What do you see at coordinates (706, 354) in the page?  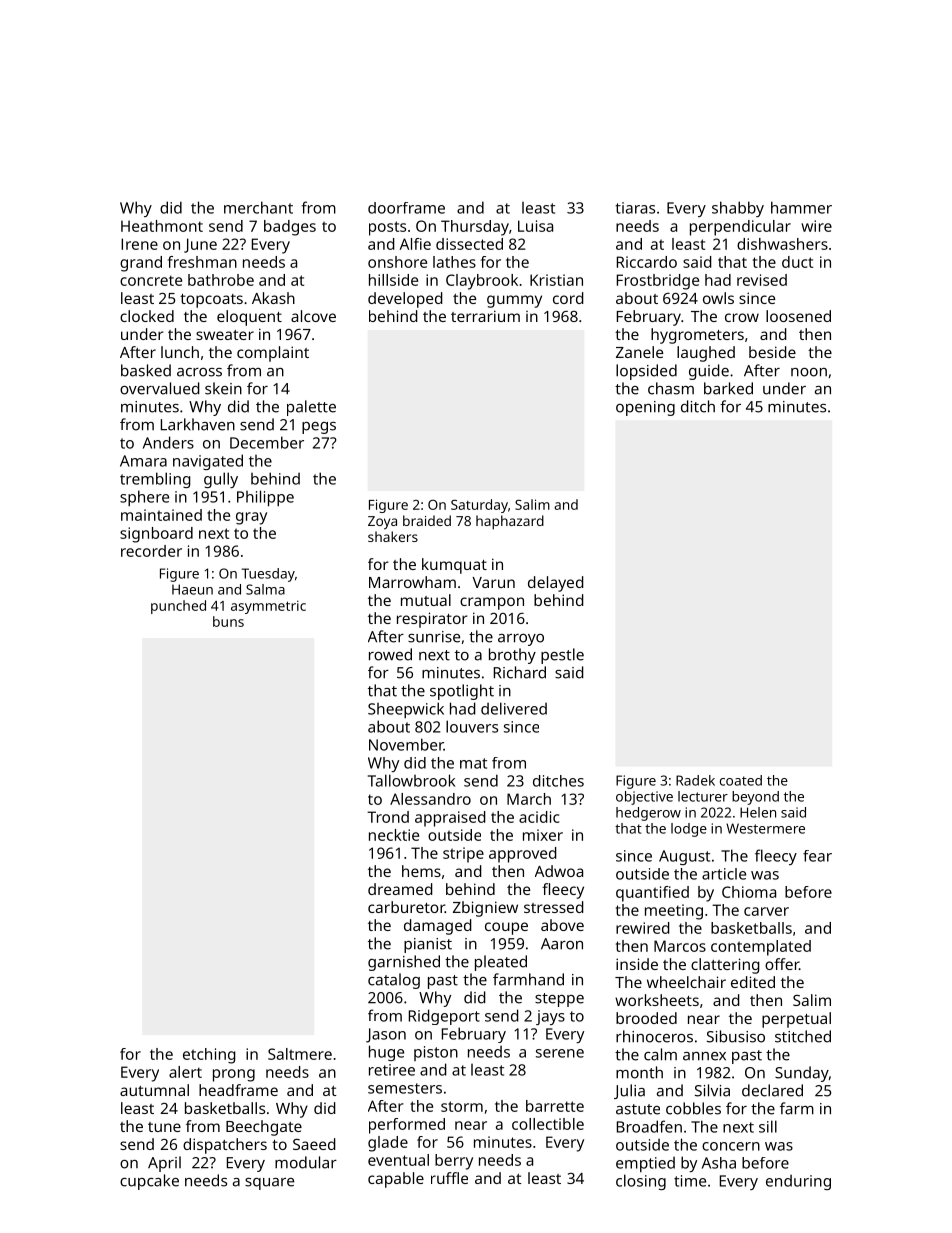 I see `laughed` at bounding box center [706, 354].
